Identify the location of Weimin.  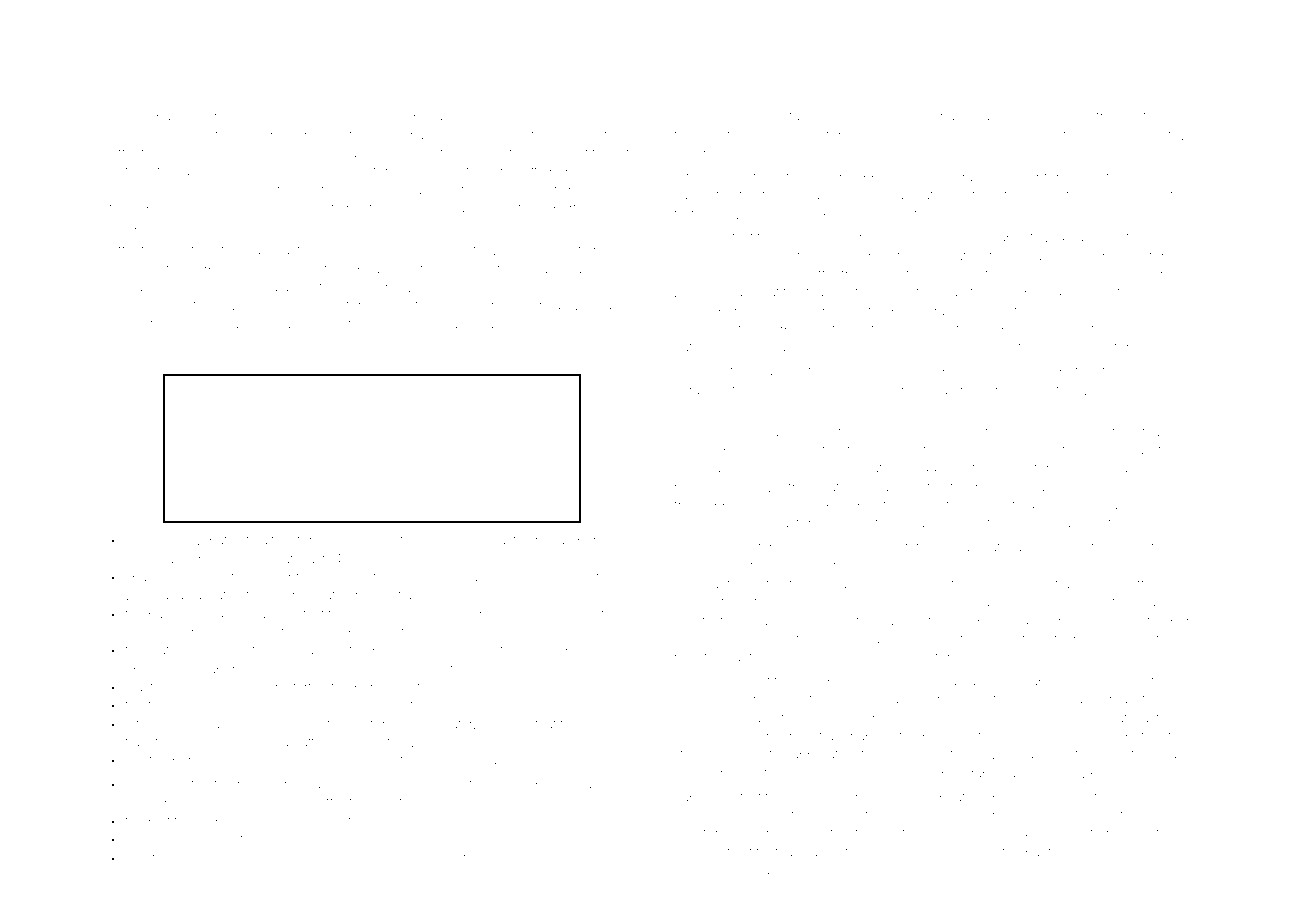
(205, 858).
